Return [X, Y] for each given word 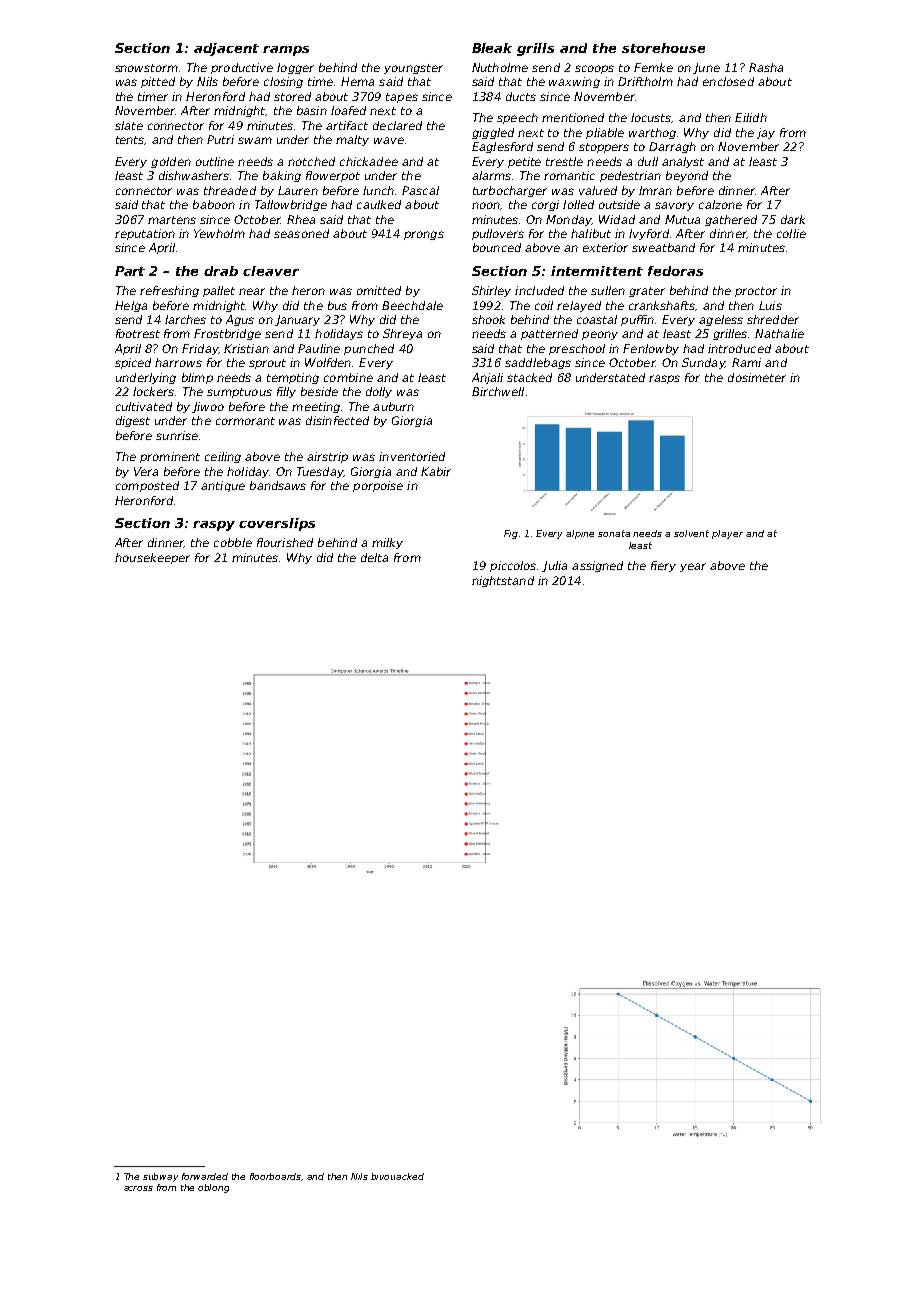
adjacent [226, 49]
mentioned [573, 117]
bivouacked [397, 1176]
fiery [663, 566]
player [727, 534]
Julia [554, 566]
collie [791, 233]
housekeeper [152, 558]
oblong [213, 1188]
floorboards [276, 1177]
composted [147, 486]
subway [160, 1177]
